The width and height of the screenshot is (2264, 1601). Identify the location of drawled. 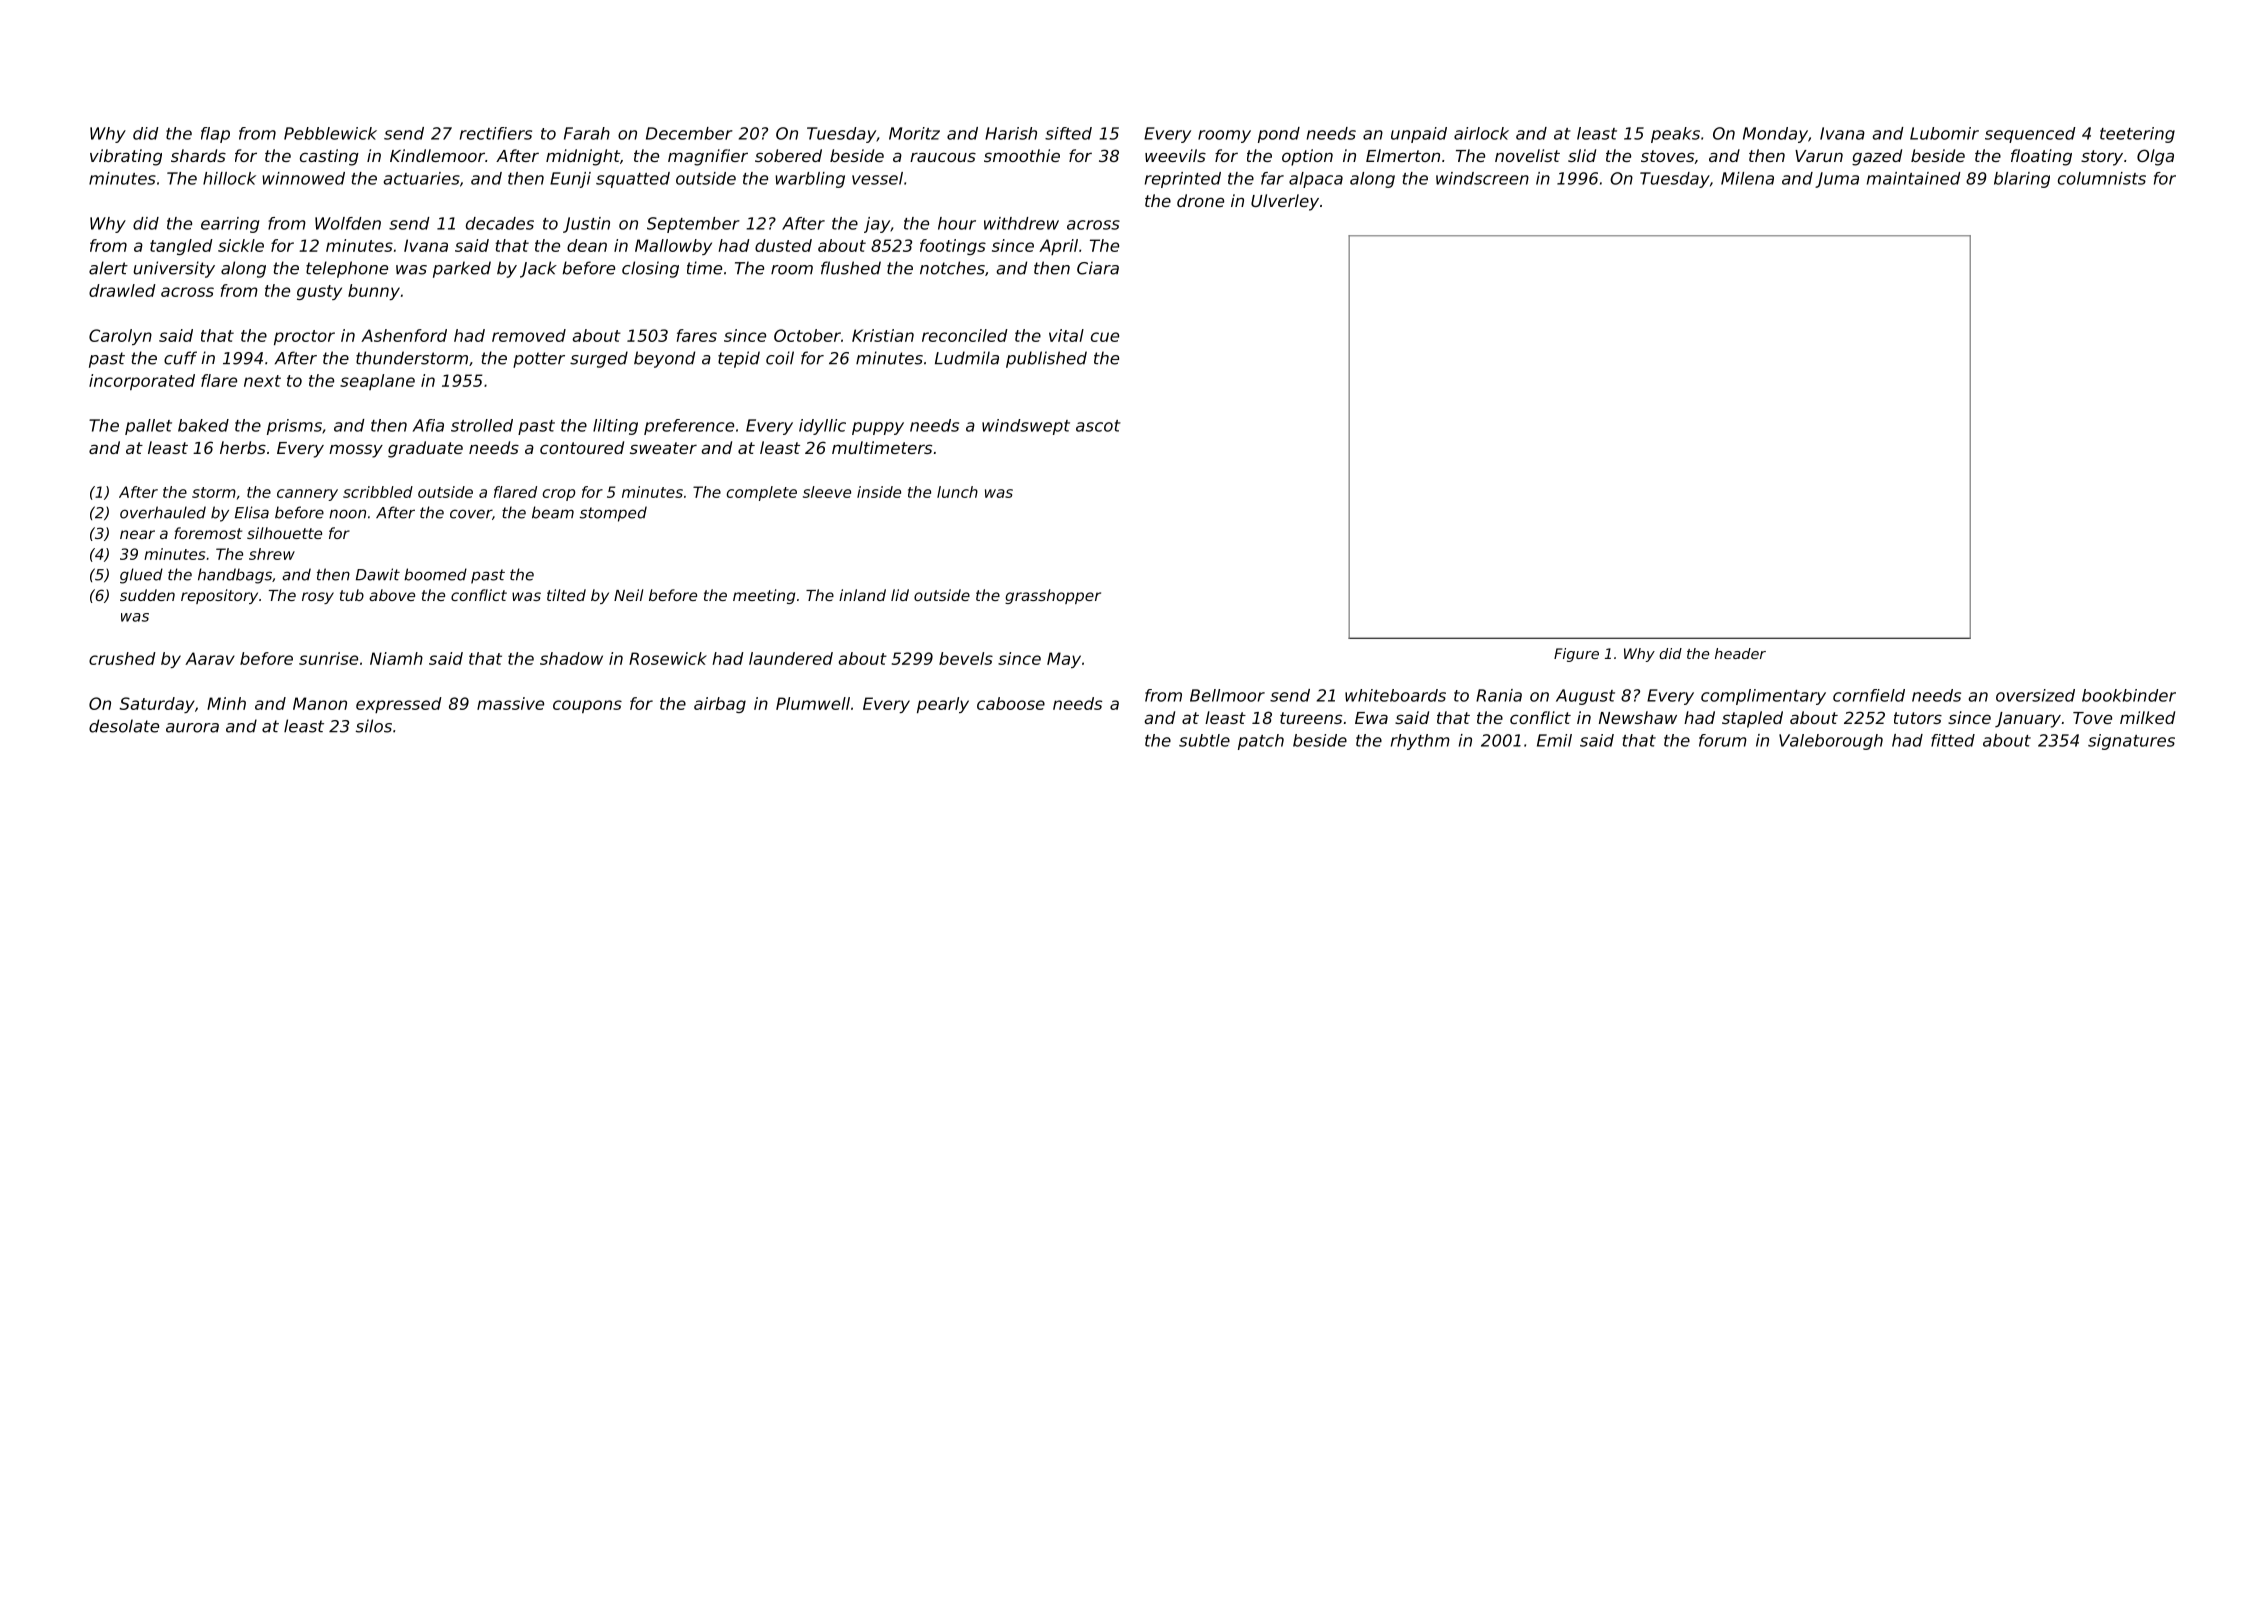
(122, 290).
